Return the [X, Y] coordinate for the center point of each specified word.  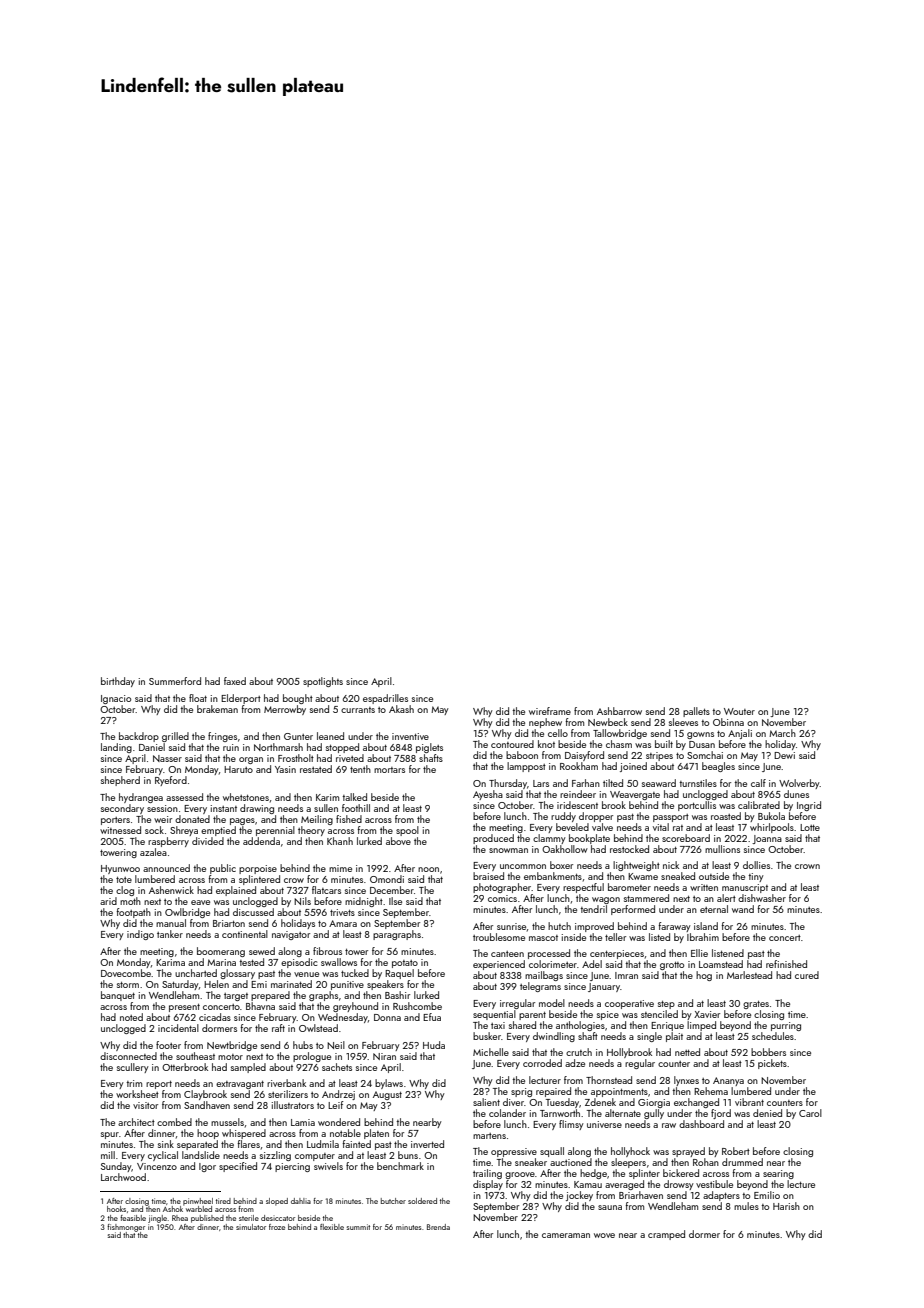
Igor [207, 1167]
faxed [235, 681]
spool [407, 831]
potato [405, 964]
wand [743, 909]
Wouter [739, 711]
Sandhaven [207, 1105]
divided [208, 841]
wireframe [550, 711]
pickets [772, 1064]
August [387, 1095]
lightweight [636, 866]
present [184, 1008]
